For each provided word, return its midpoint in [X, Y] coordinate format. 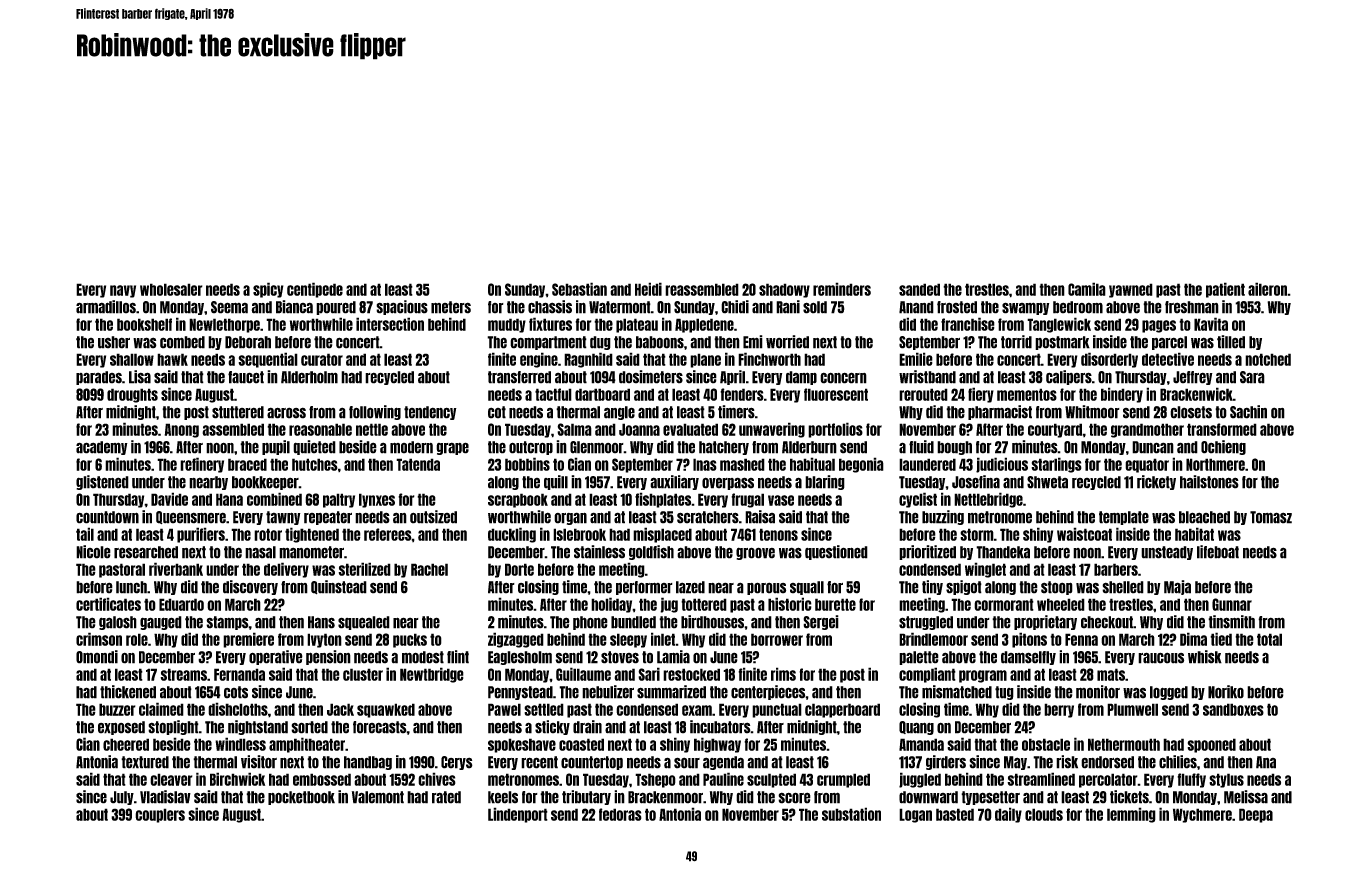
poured [336, 308]
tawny [283, 518]
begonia [861, 465]
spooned [1211, 745]
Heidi [648, 289]
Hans [321, 622]
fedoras [620, 814]
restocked [691, 674]
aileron [1267, 289]
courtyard [1055, 430]
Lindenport [518, 815]
